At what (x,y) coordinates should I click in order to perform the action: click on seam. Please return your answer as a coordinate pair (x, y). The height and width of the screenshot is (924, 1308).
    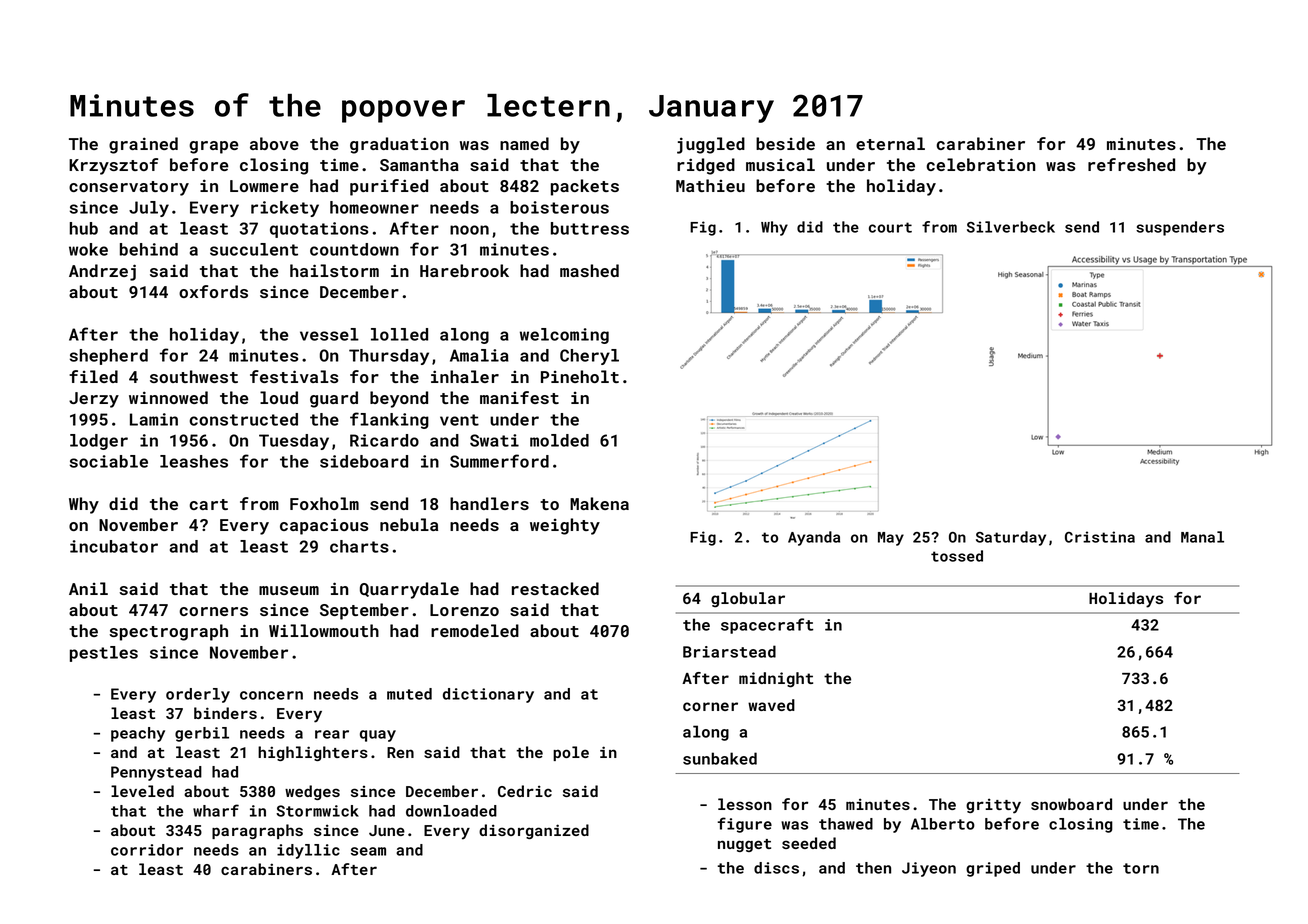
    Looking at the image, I should click on (368, 851).
